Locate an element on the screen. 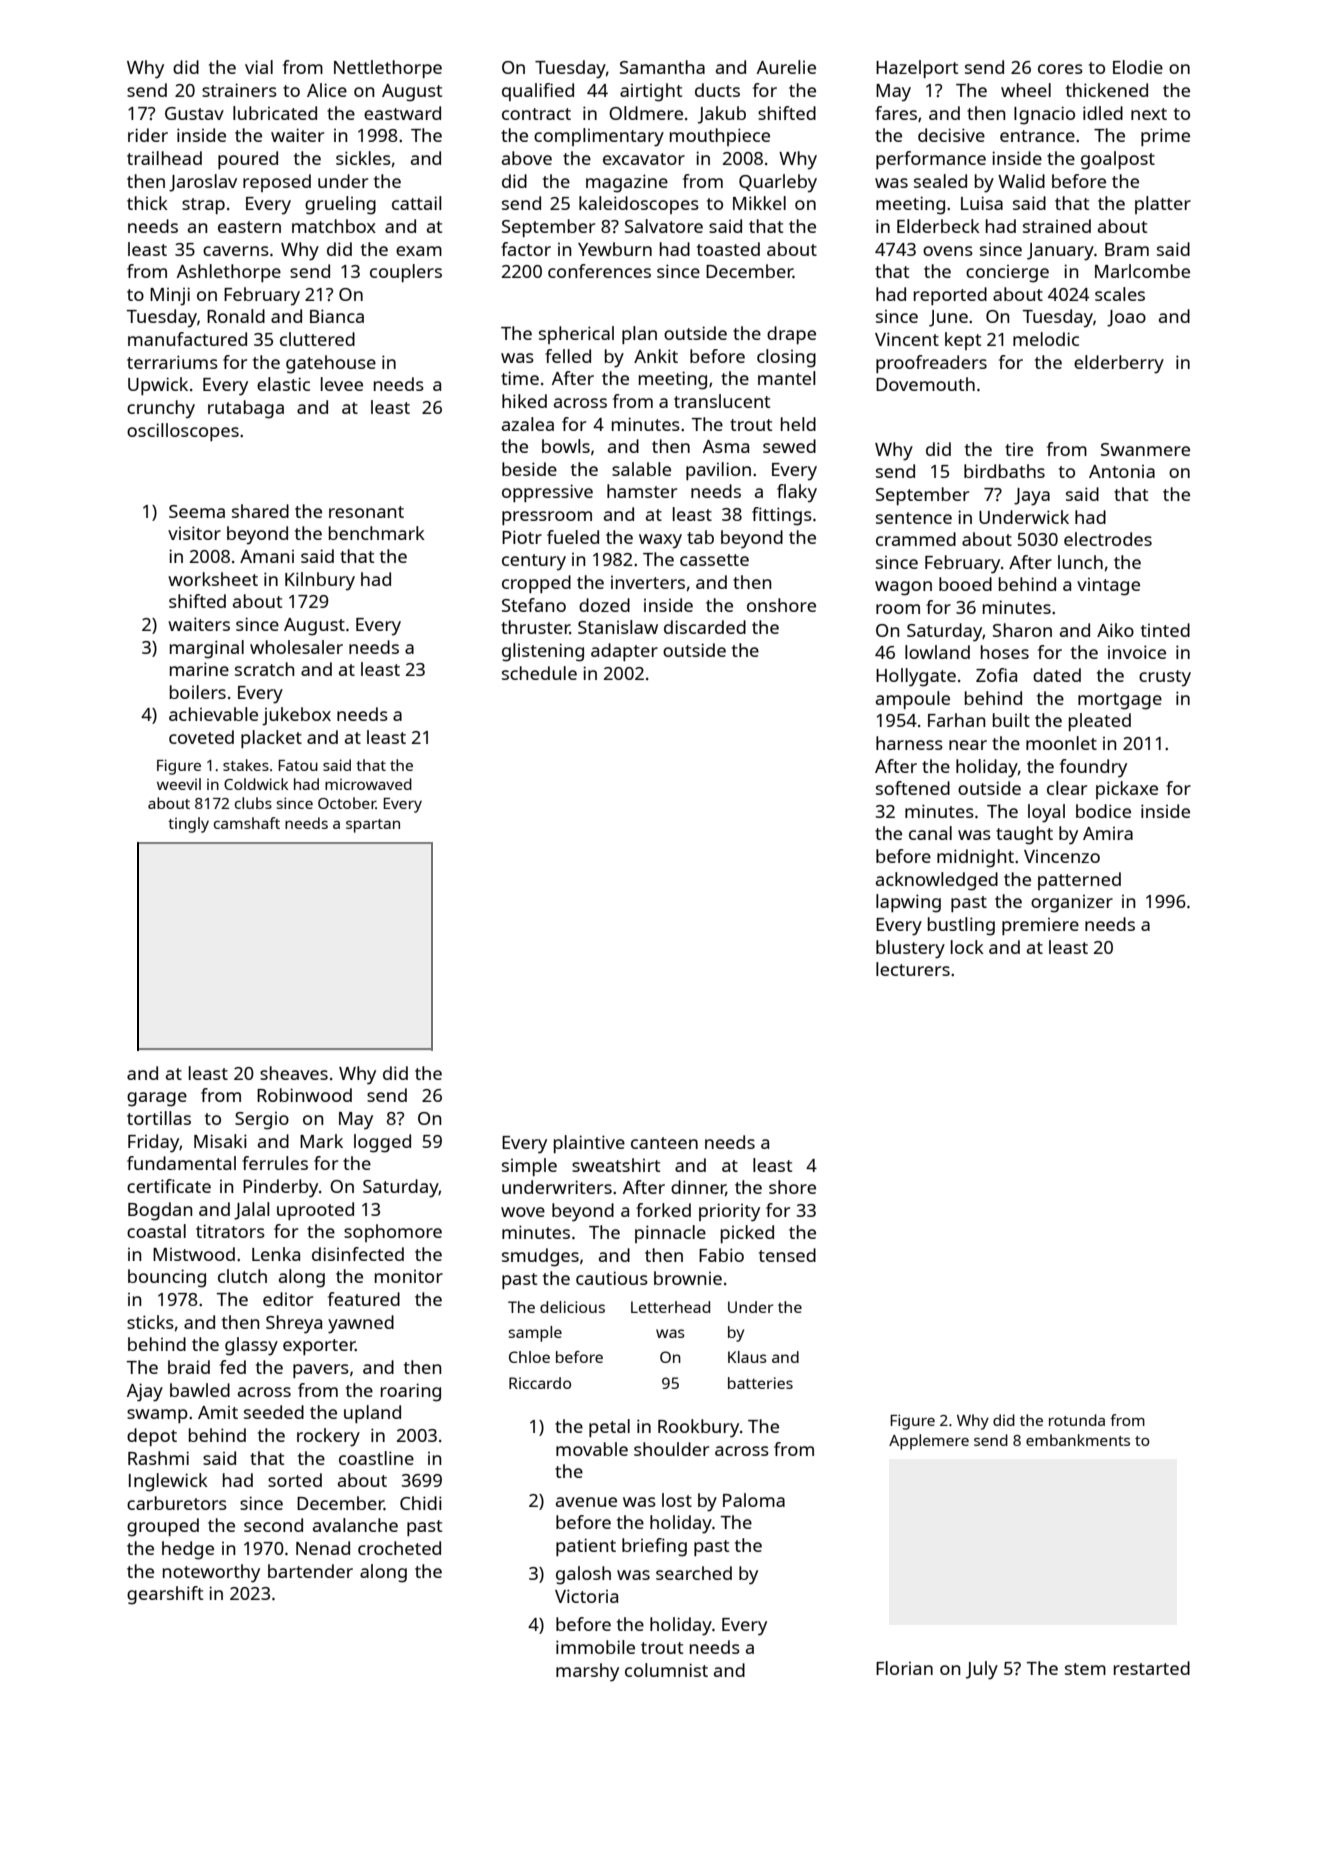 The width and height of the screenshot is (1318, 1863). Ignacio is located at coordinates (1044, 115).
